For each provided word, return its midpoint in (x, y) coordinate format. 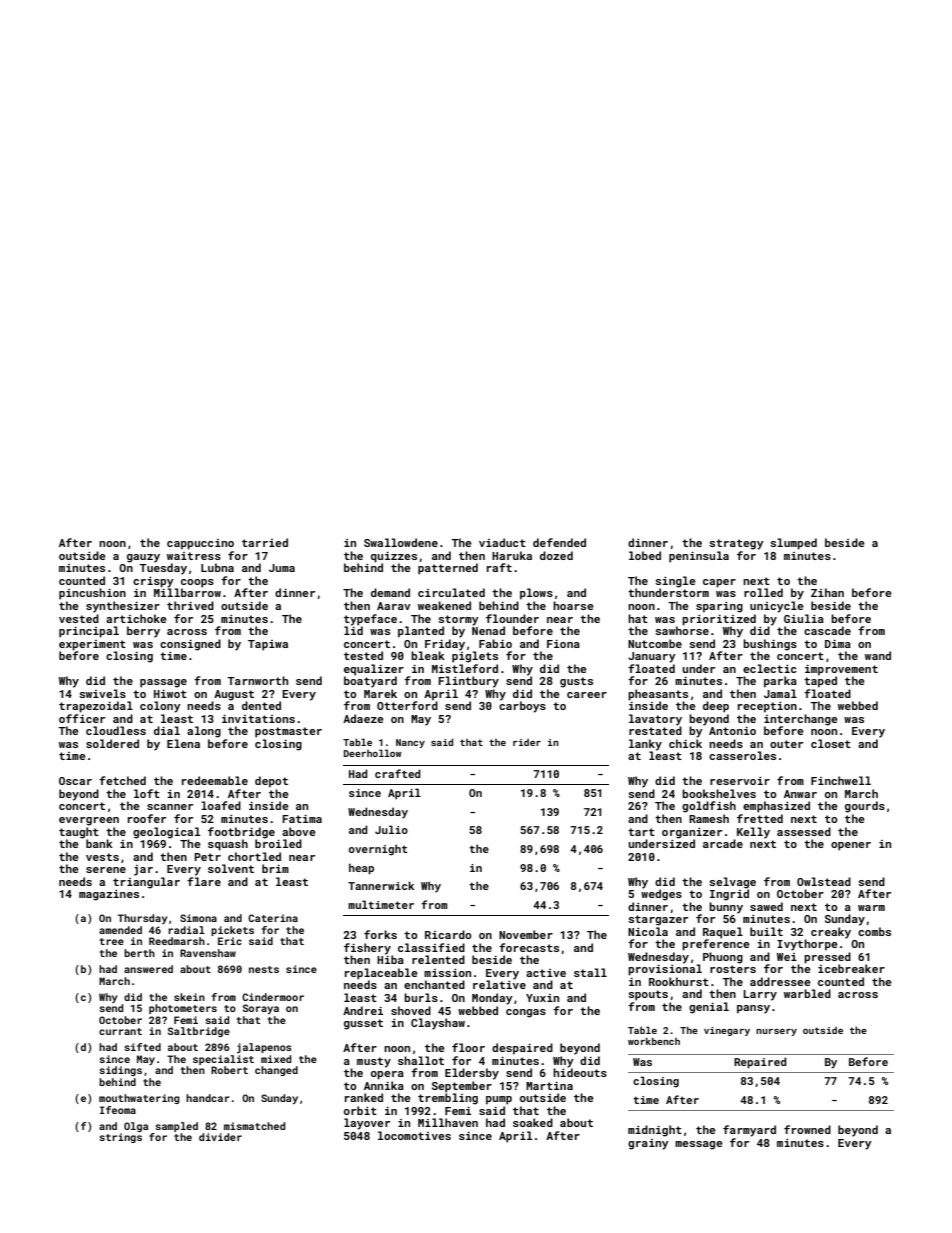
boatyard (370, 682)
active (546, 973)
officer (82, 718)
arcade (723, 843)
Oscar (75, 781)
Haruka (512, 555)
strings (120, 1138)
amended (120, 930)
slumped (793, 544)
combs (874, 931)
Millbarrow (187, 592)
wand (878, 655)
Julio (391, 829)
